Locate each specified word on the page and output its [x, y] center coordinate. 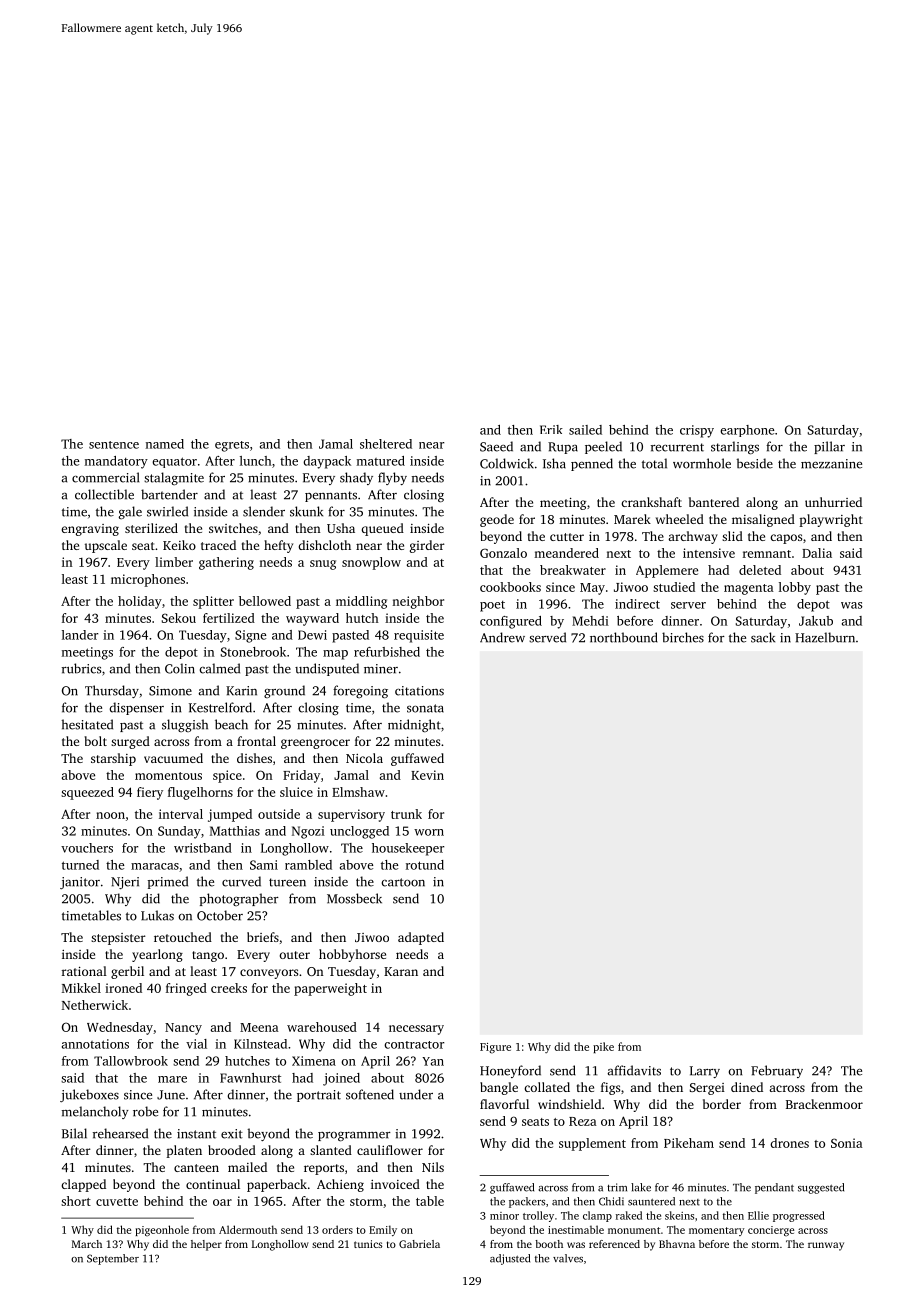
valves [568, 1258]
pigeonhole [162, 1230]
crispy [697, 431]
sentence [114, 445]
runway [826, 1246]
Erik [551, 429]
